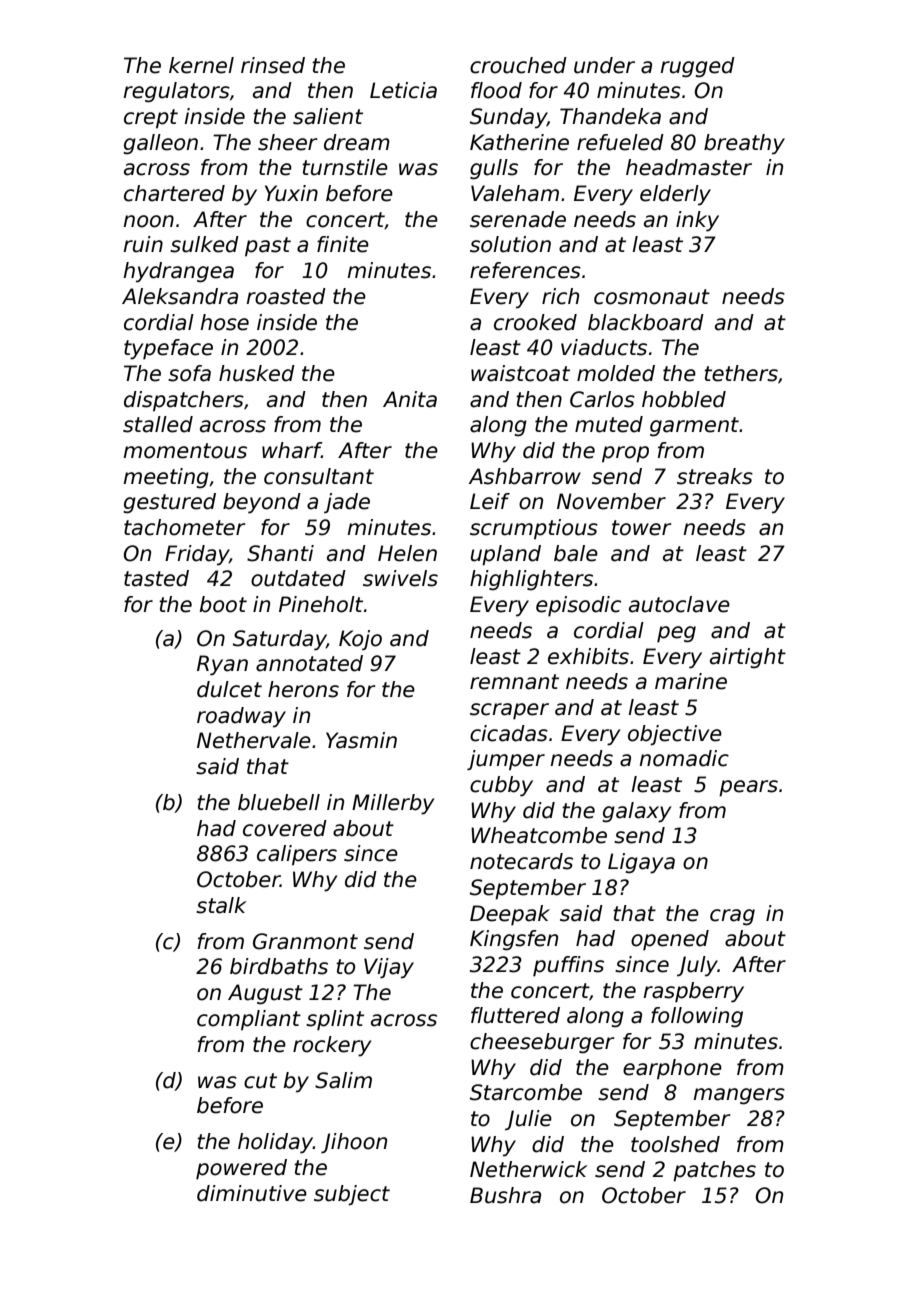  Describe the element at coordinates (744, 144) in the screenshot. I see `breathy` at that location.
